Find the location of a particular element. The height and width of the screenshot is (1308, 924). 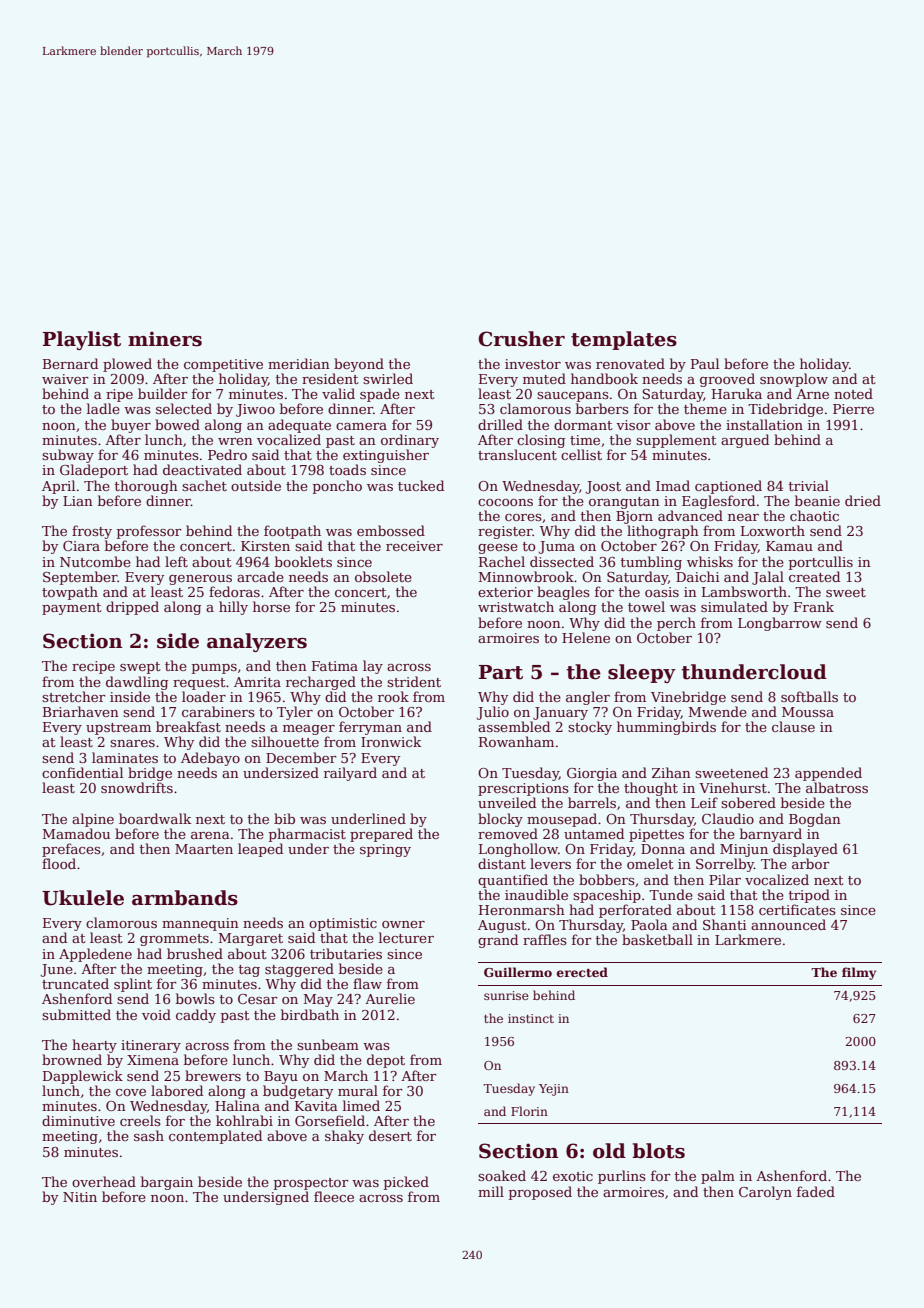

deactivated is located at coordinates (202, 469).
